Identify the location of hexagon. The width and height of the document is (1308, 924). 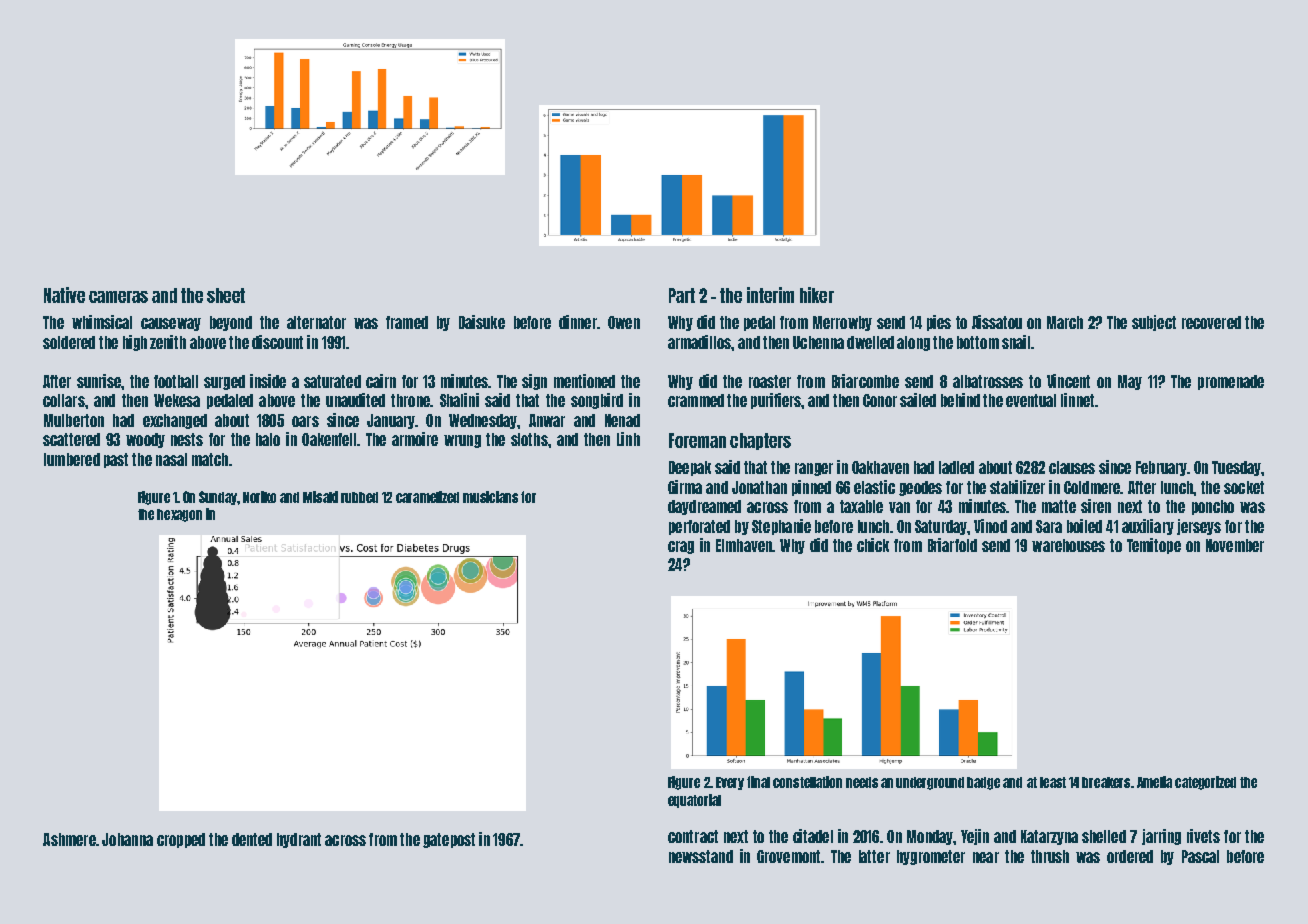
(179, 515).
